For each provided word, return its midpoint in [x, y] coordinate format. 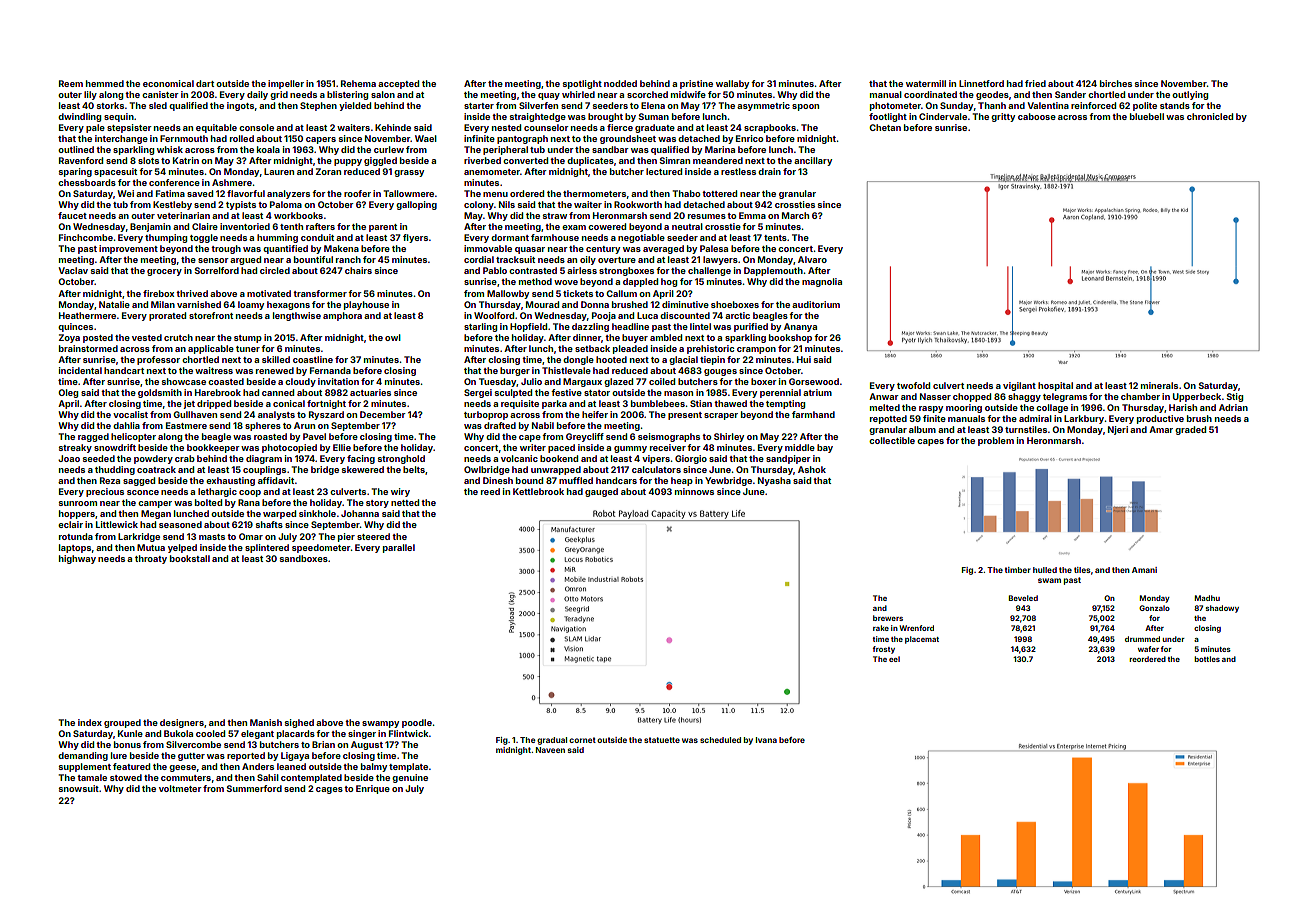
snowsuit [78, 788]
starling [480, 327]
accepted [398, 84]
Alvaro [812, 259]
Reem [71, 83]
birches [1116, 83]
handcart [124, 370]
